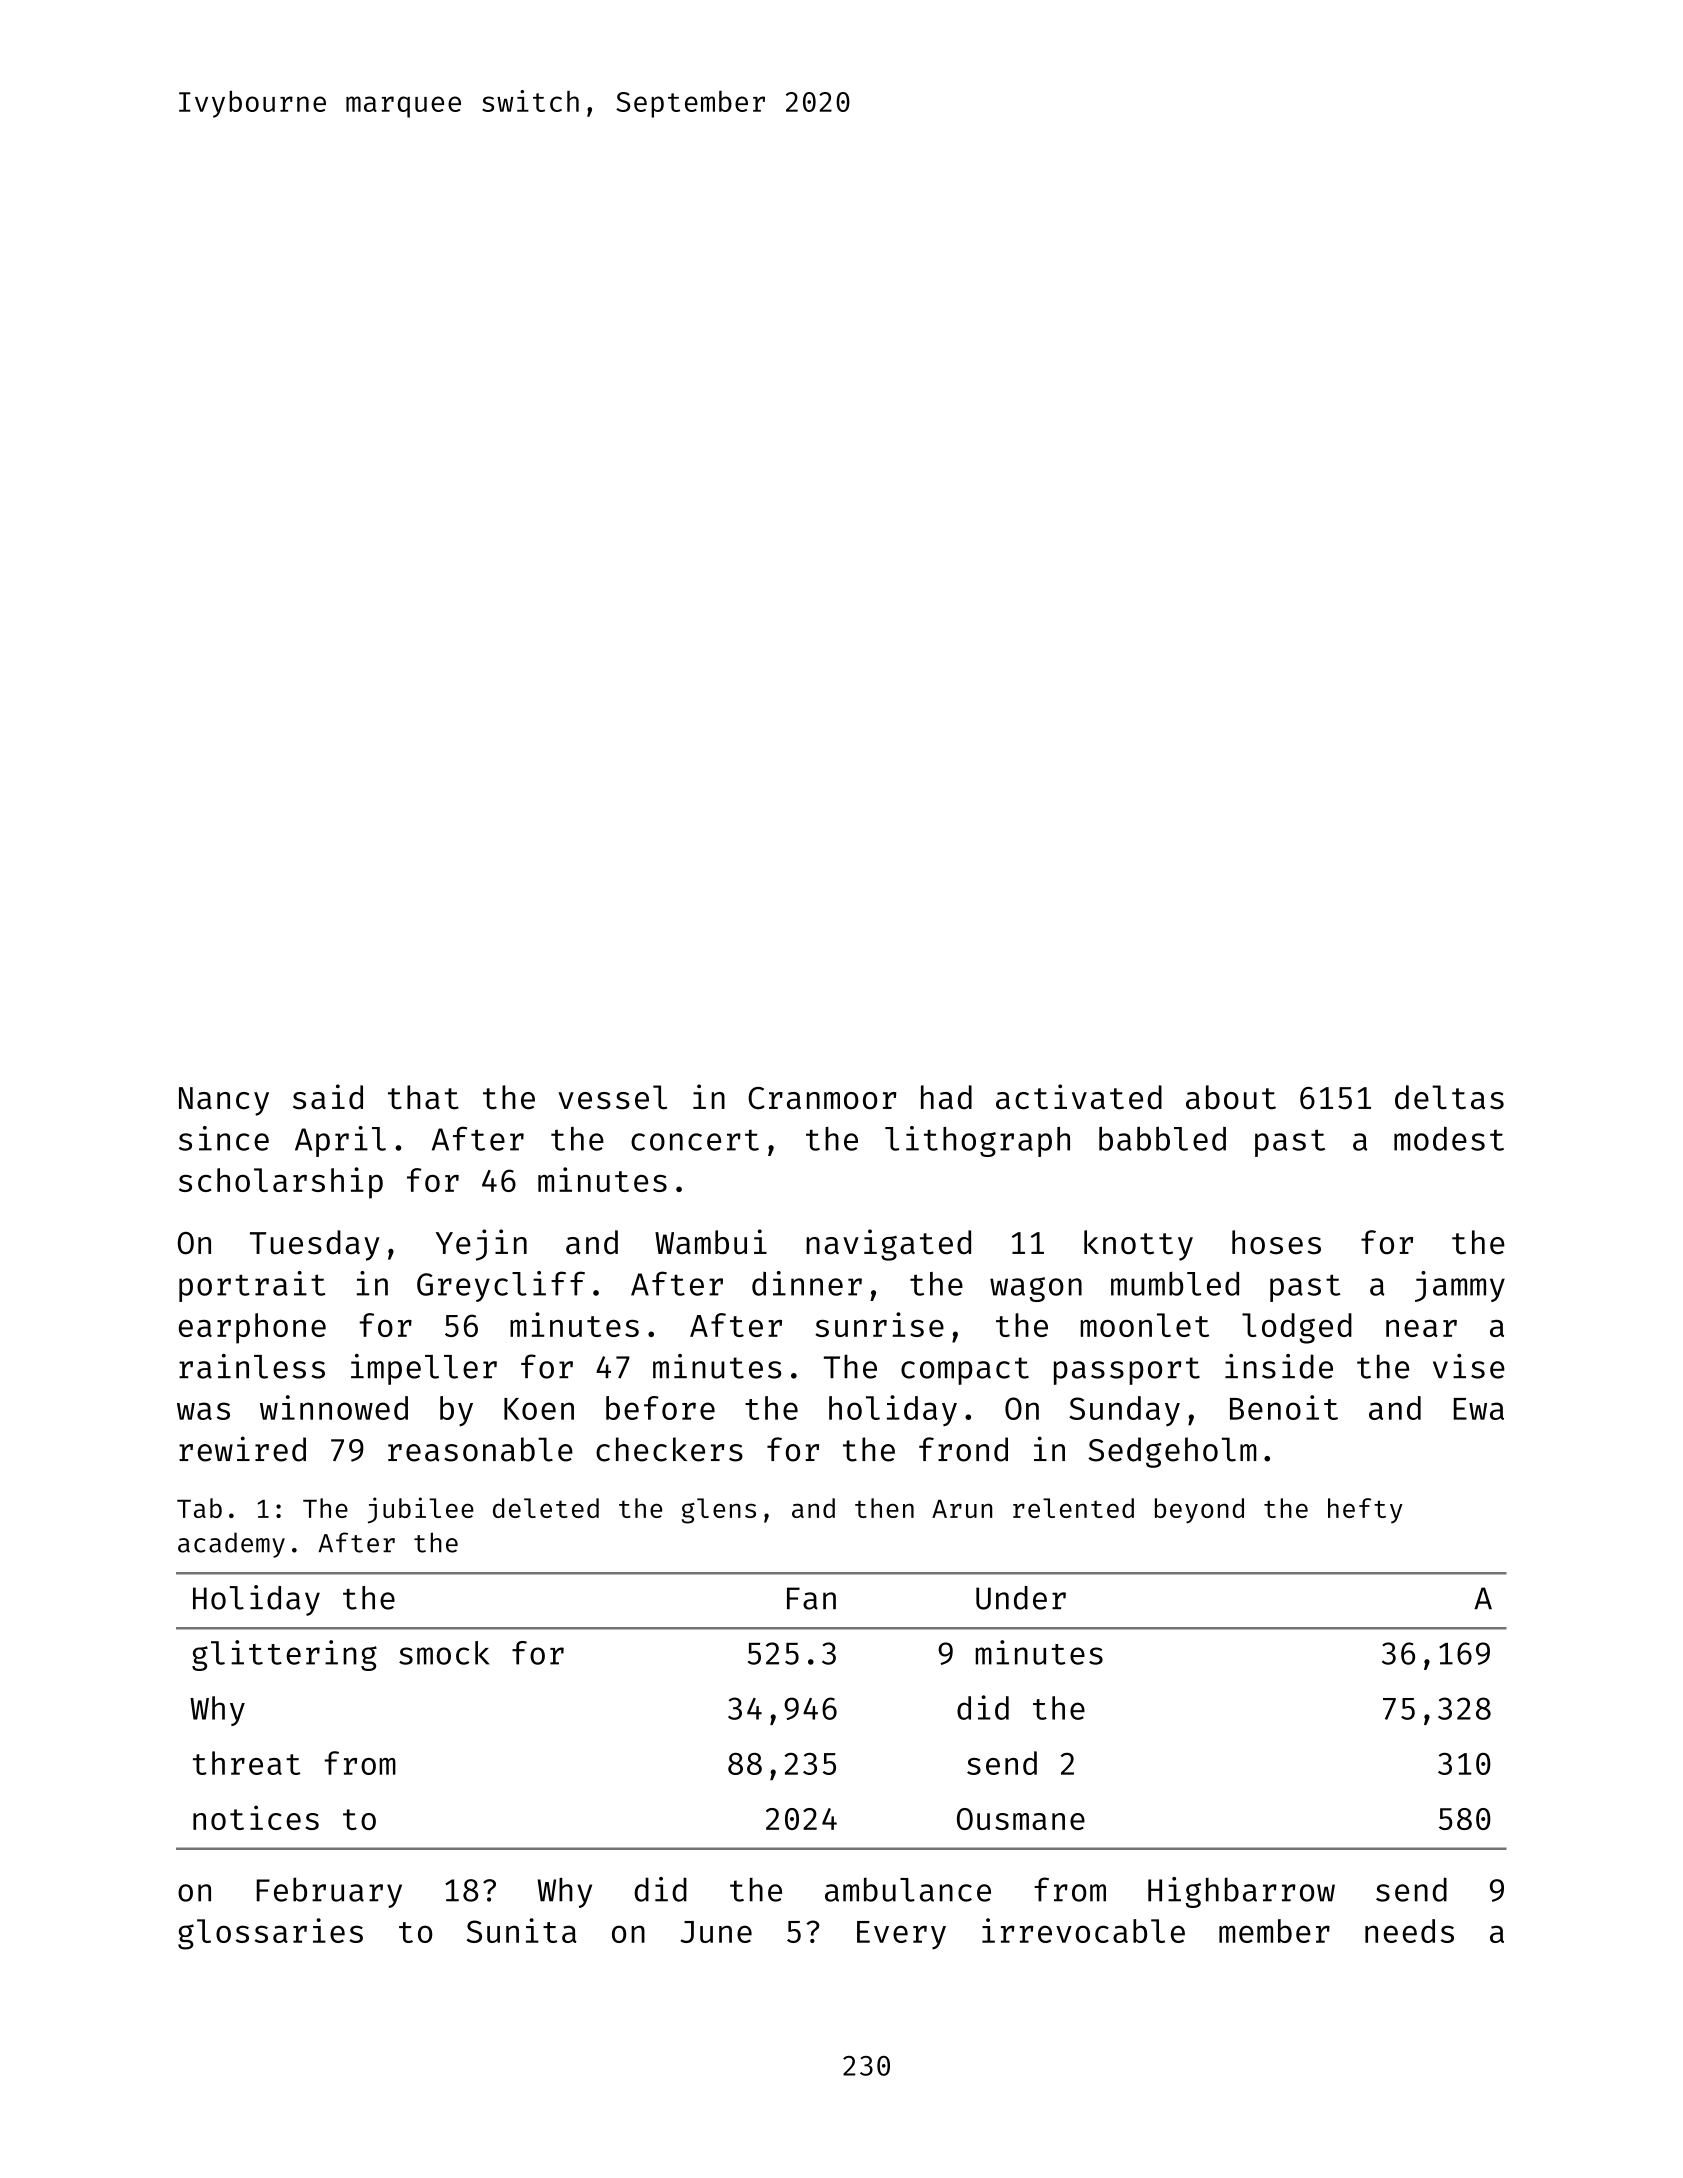 Image resolution: width=1683 pixels, height=2178 pixels. What do you see at coordinates (231, 1545) in the page?
I see `academy` at bounding box center [231, 1545].
